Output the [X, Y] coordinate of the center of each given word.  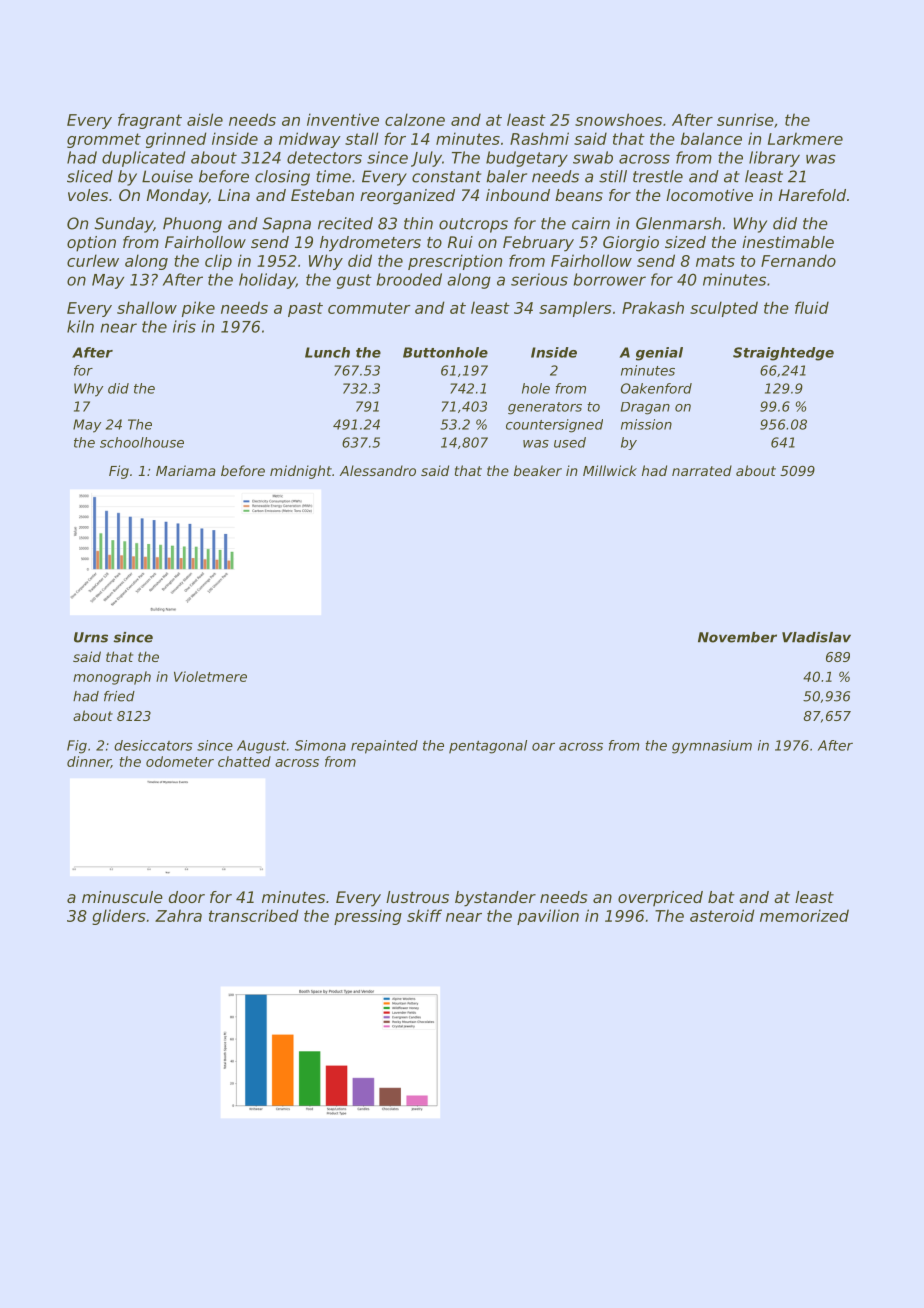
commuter [369, 308]
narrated [702, 470]
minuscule [122, 897]
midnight [301, 472]
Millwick [610, 470]
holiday [267, 281]
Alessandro [378, 470]
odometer [180, 761]
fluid [812, 307]
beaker [538, 470]
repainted [384, 747]
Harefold [812, 195]
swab [593, 157]
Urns [91, 637]
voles [88, 195]
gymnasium [712, 747]
